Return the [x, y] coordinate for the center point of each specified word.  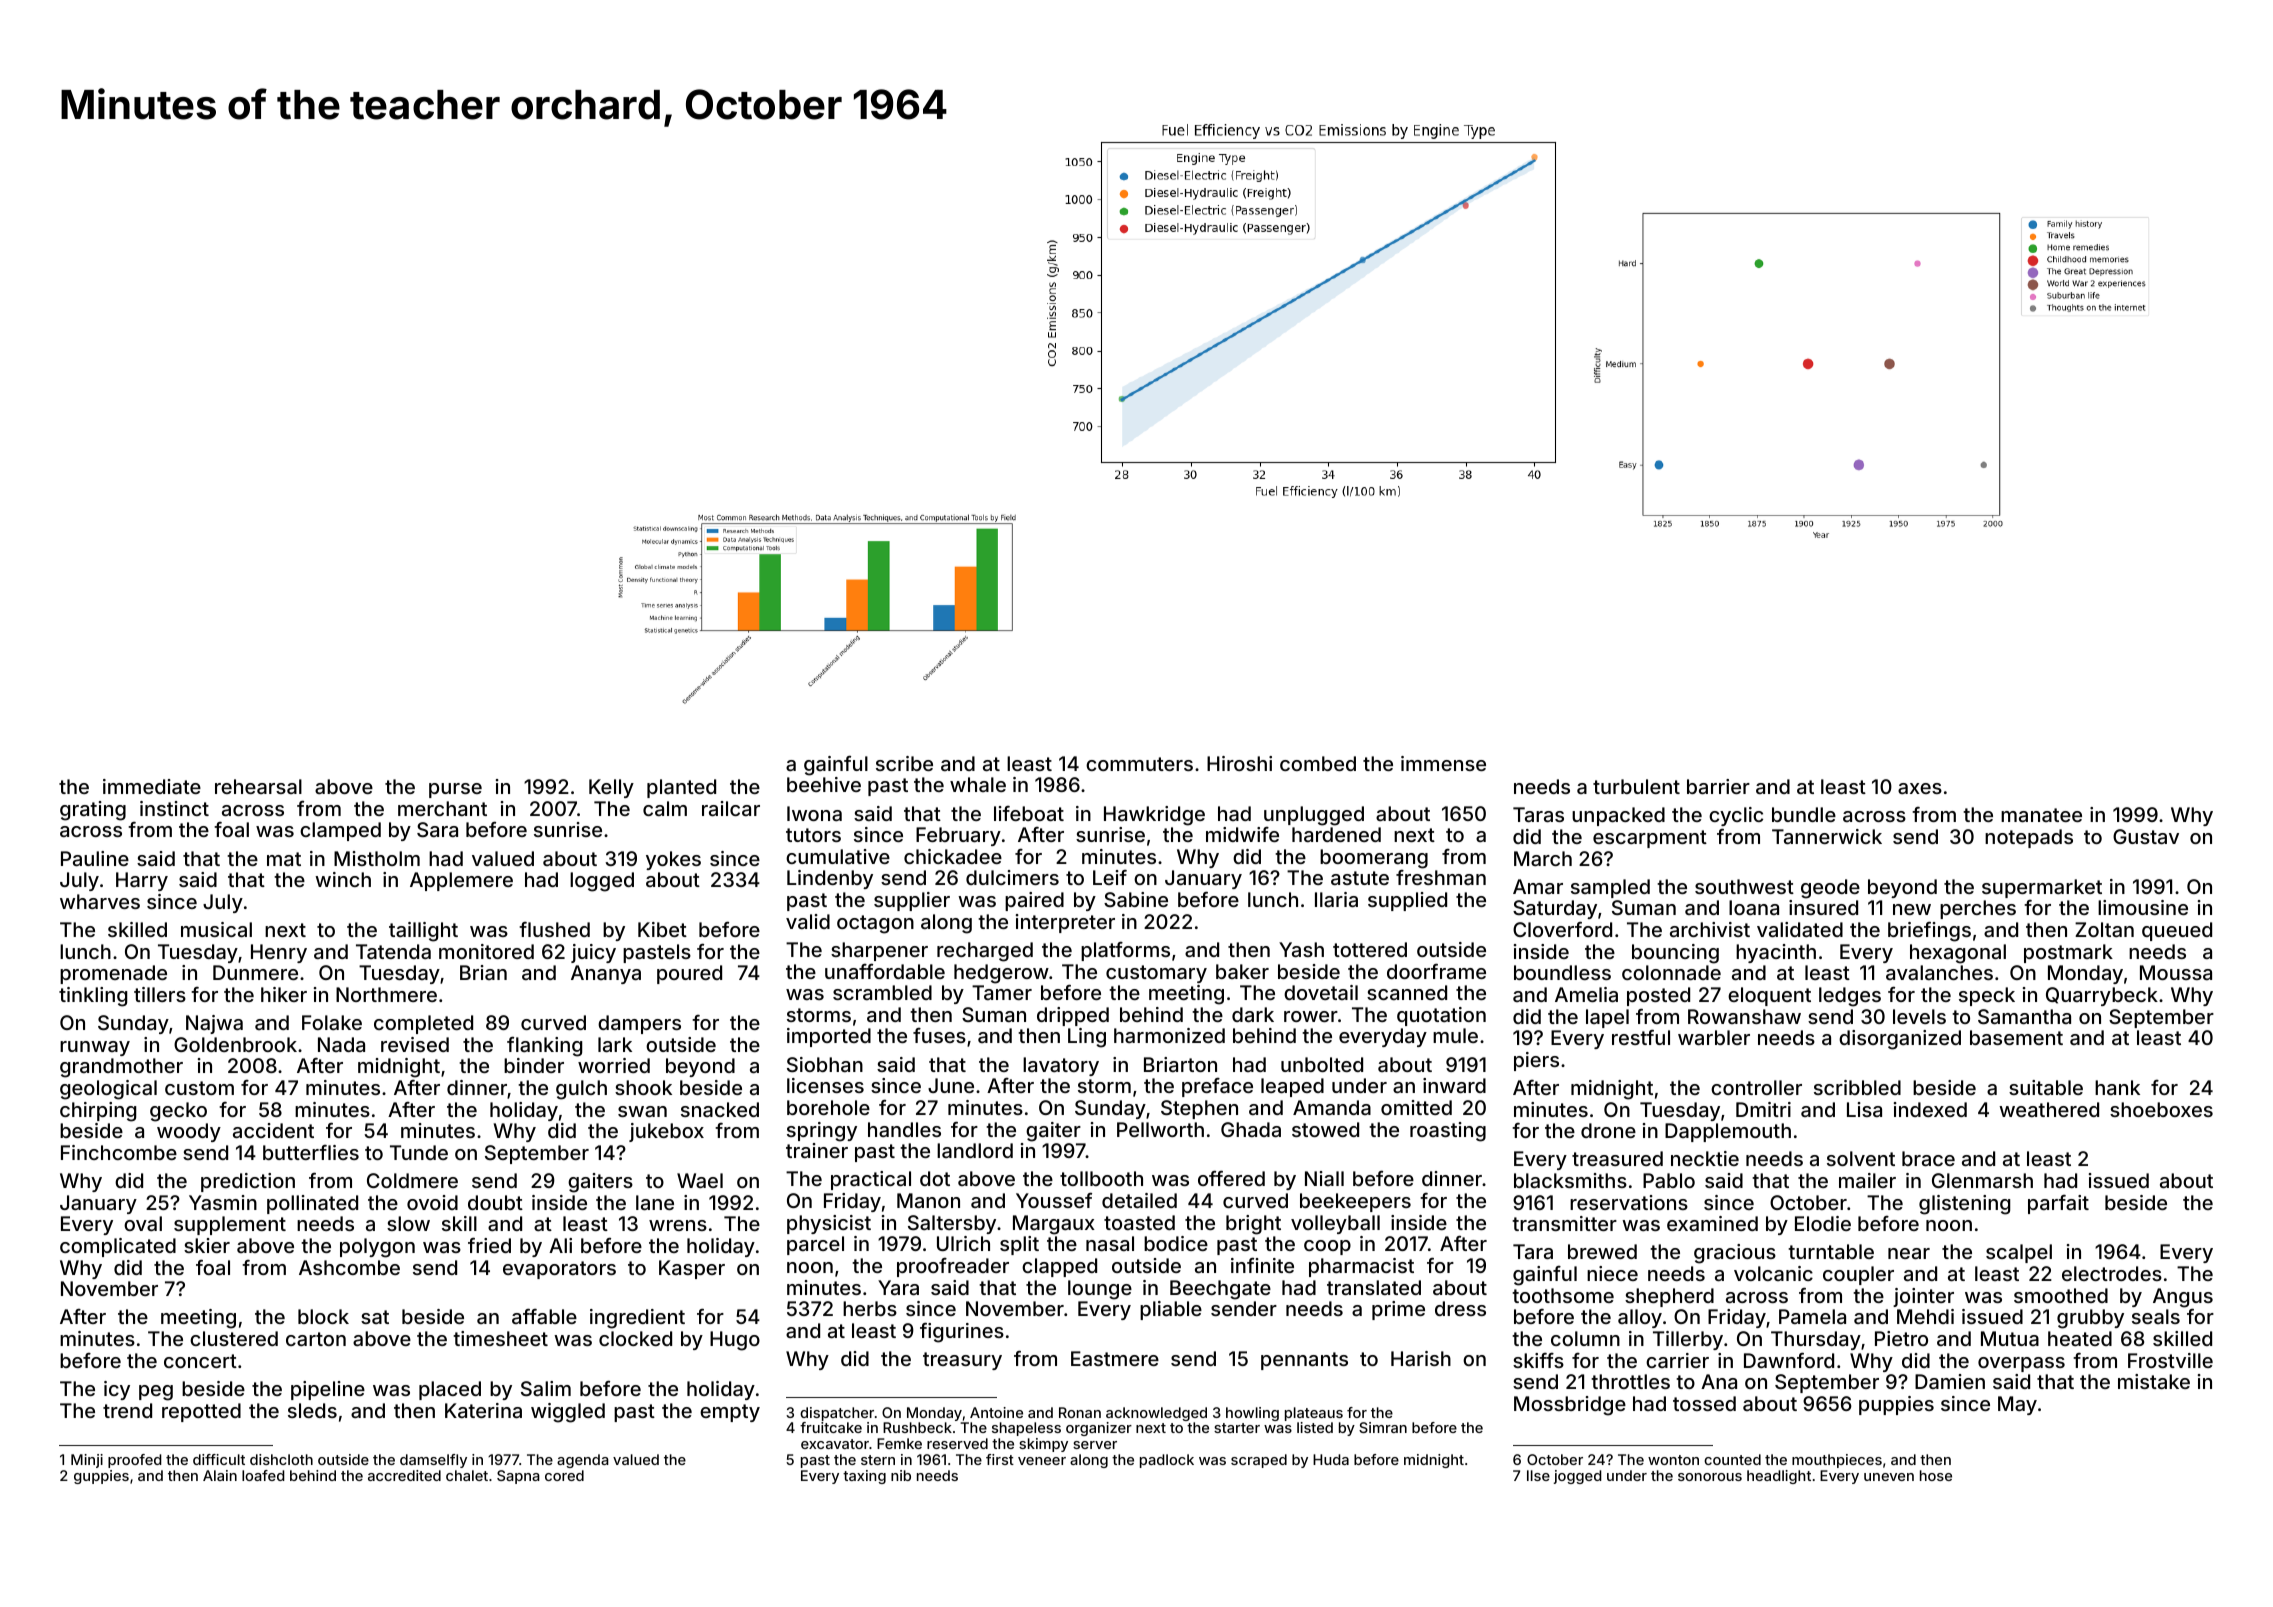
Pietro [1901, 1338]
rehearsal [258, 786]
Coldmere [412, 1180]
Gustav [2146, 836]
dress [1460, 1308]
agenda [583, 1461]
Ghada [1251, 1129]
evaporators [559, 1270]
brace [1928, 1158]
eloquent [1769, 996]
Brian [483, 972]
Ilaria [1336, 899]
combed [1318, 763]
